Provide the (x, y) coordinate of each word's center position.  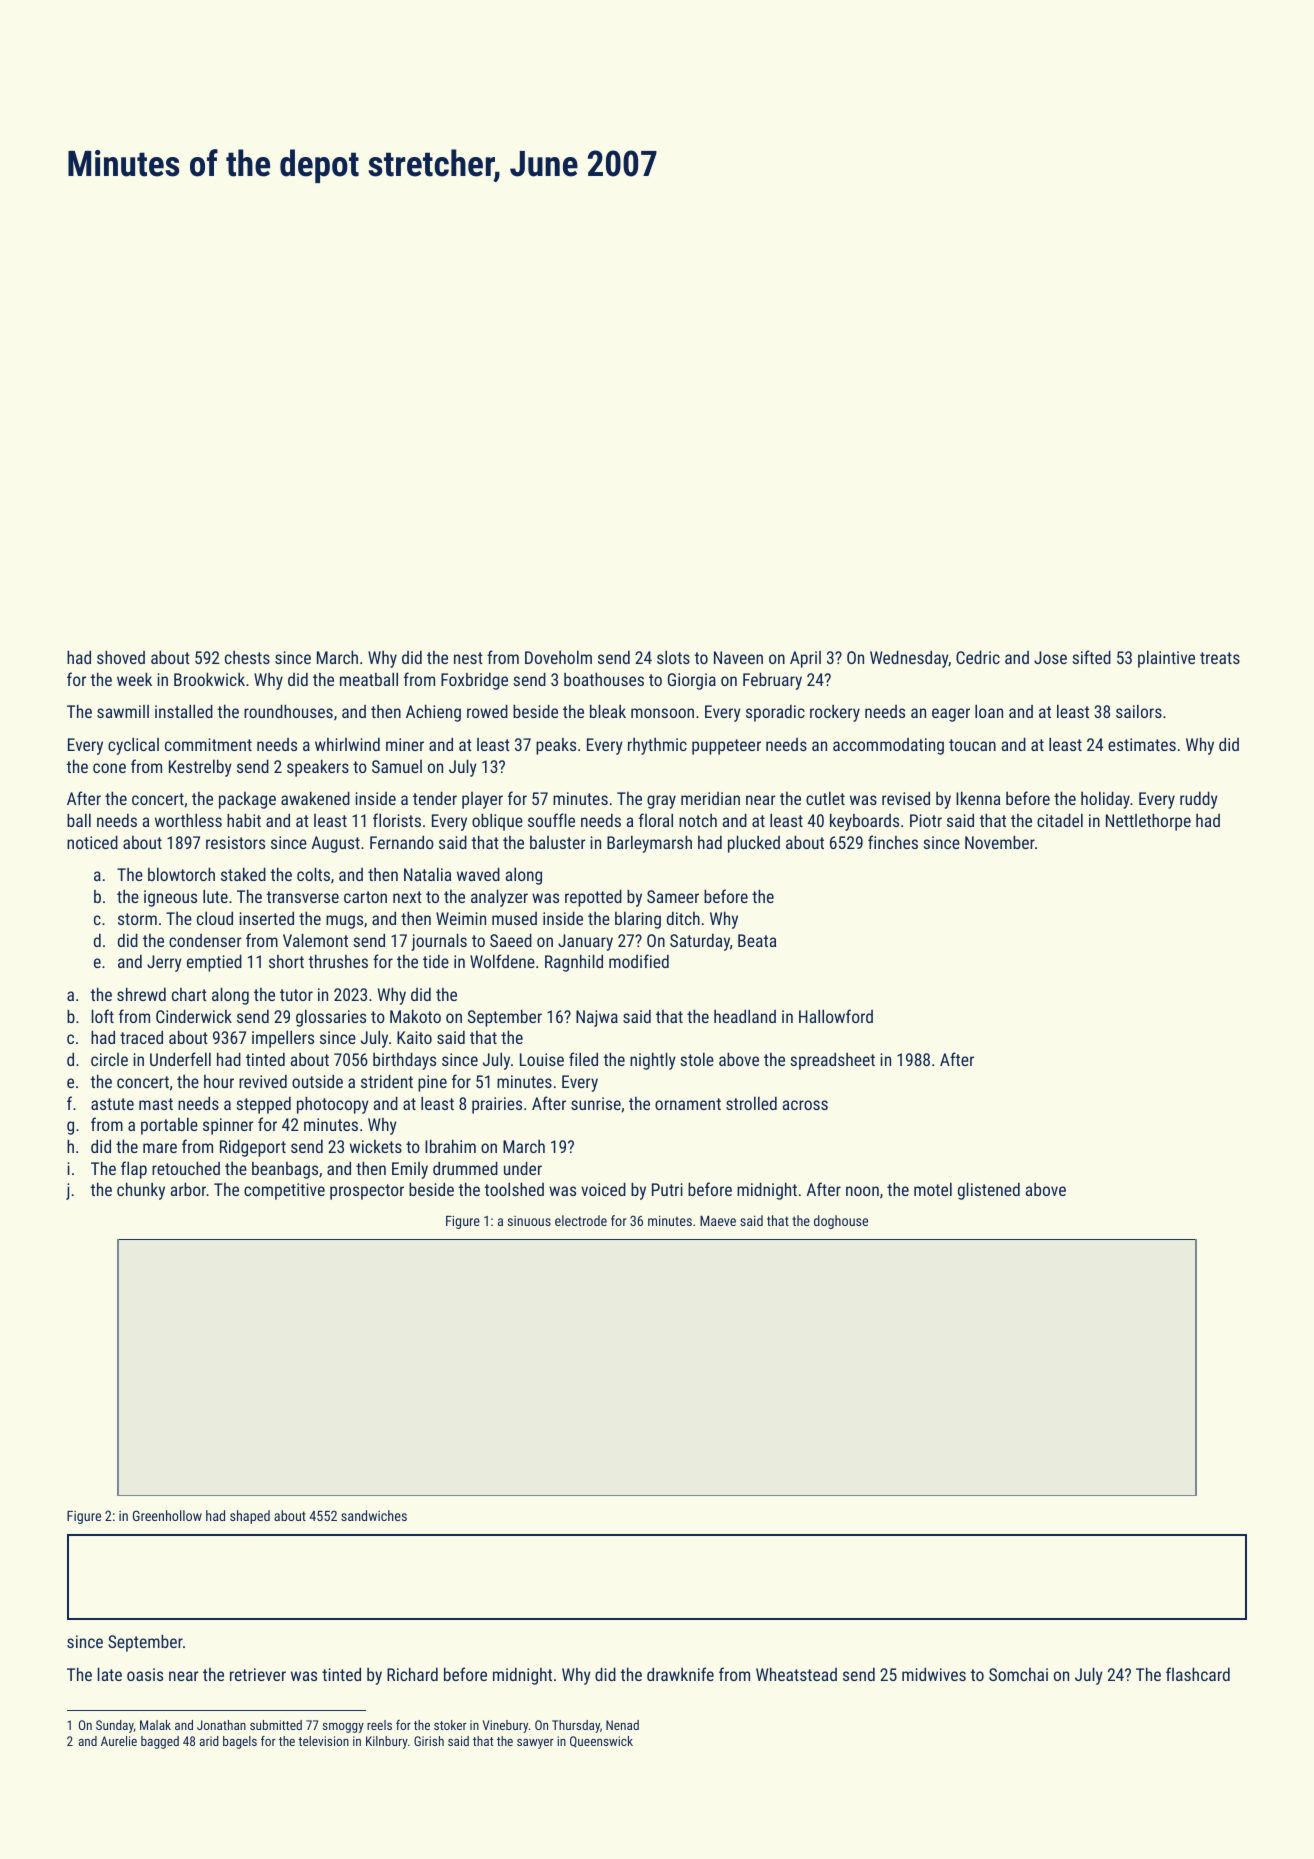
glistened (989, 1191)
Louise (542, 1059)
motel (933, 1189)
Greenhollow (167, 1515)
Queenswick (601, 1742)
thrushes (338, 961)
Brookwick (209, 679)
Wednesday (909, 659)
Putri (667, 1189)
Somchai (1018, 1674)
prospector (367, 1192)
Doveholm (558, 657)
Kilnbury (387, 1742)
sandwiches (374, 1515)
